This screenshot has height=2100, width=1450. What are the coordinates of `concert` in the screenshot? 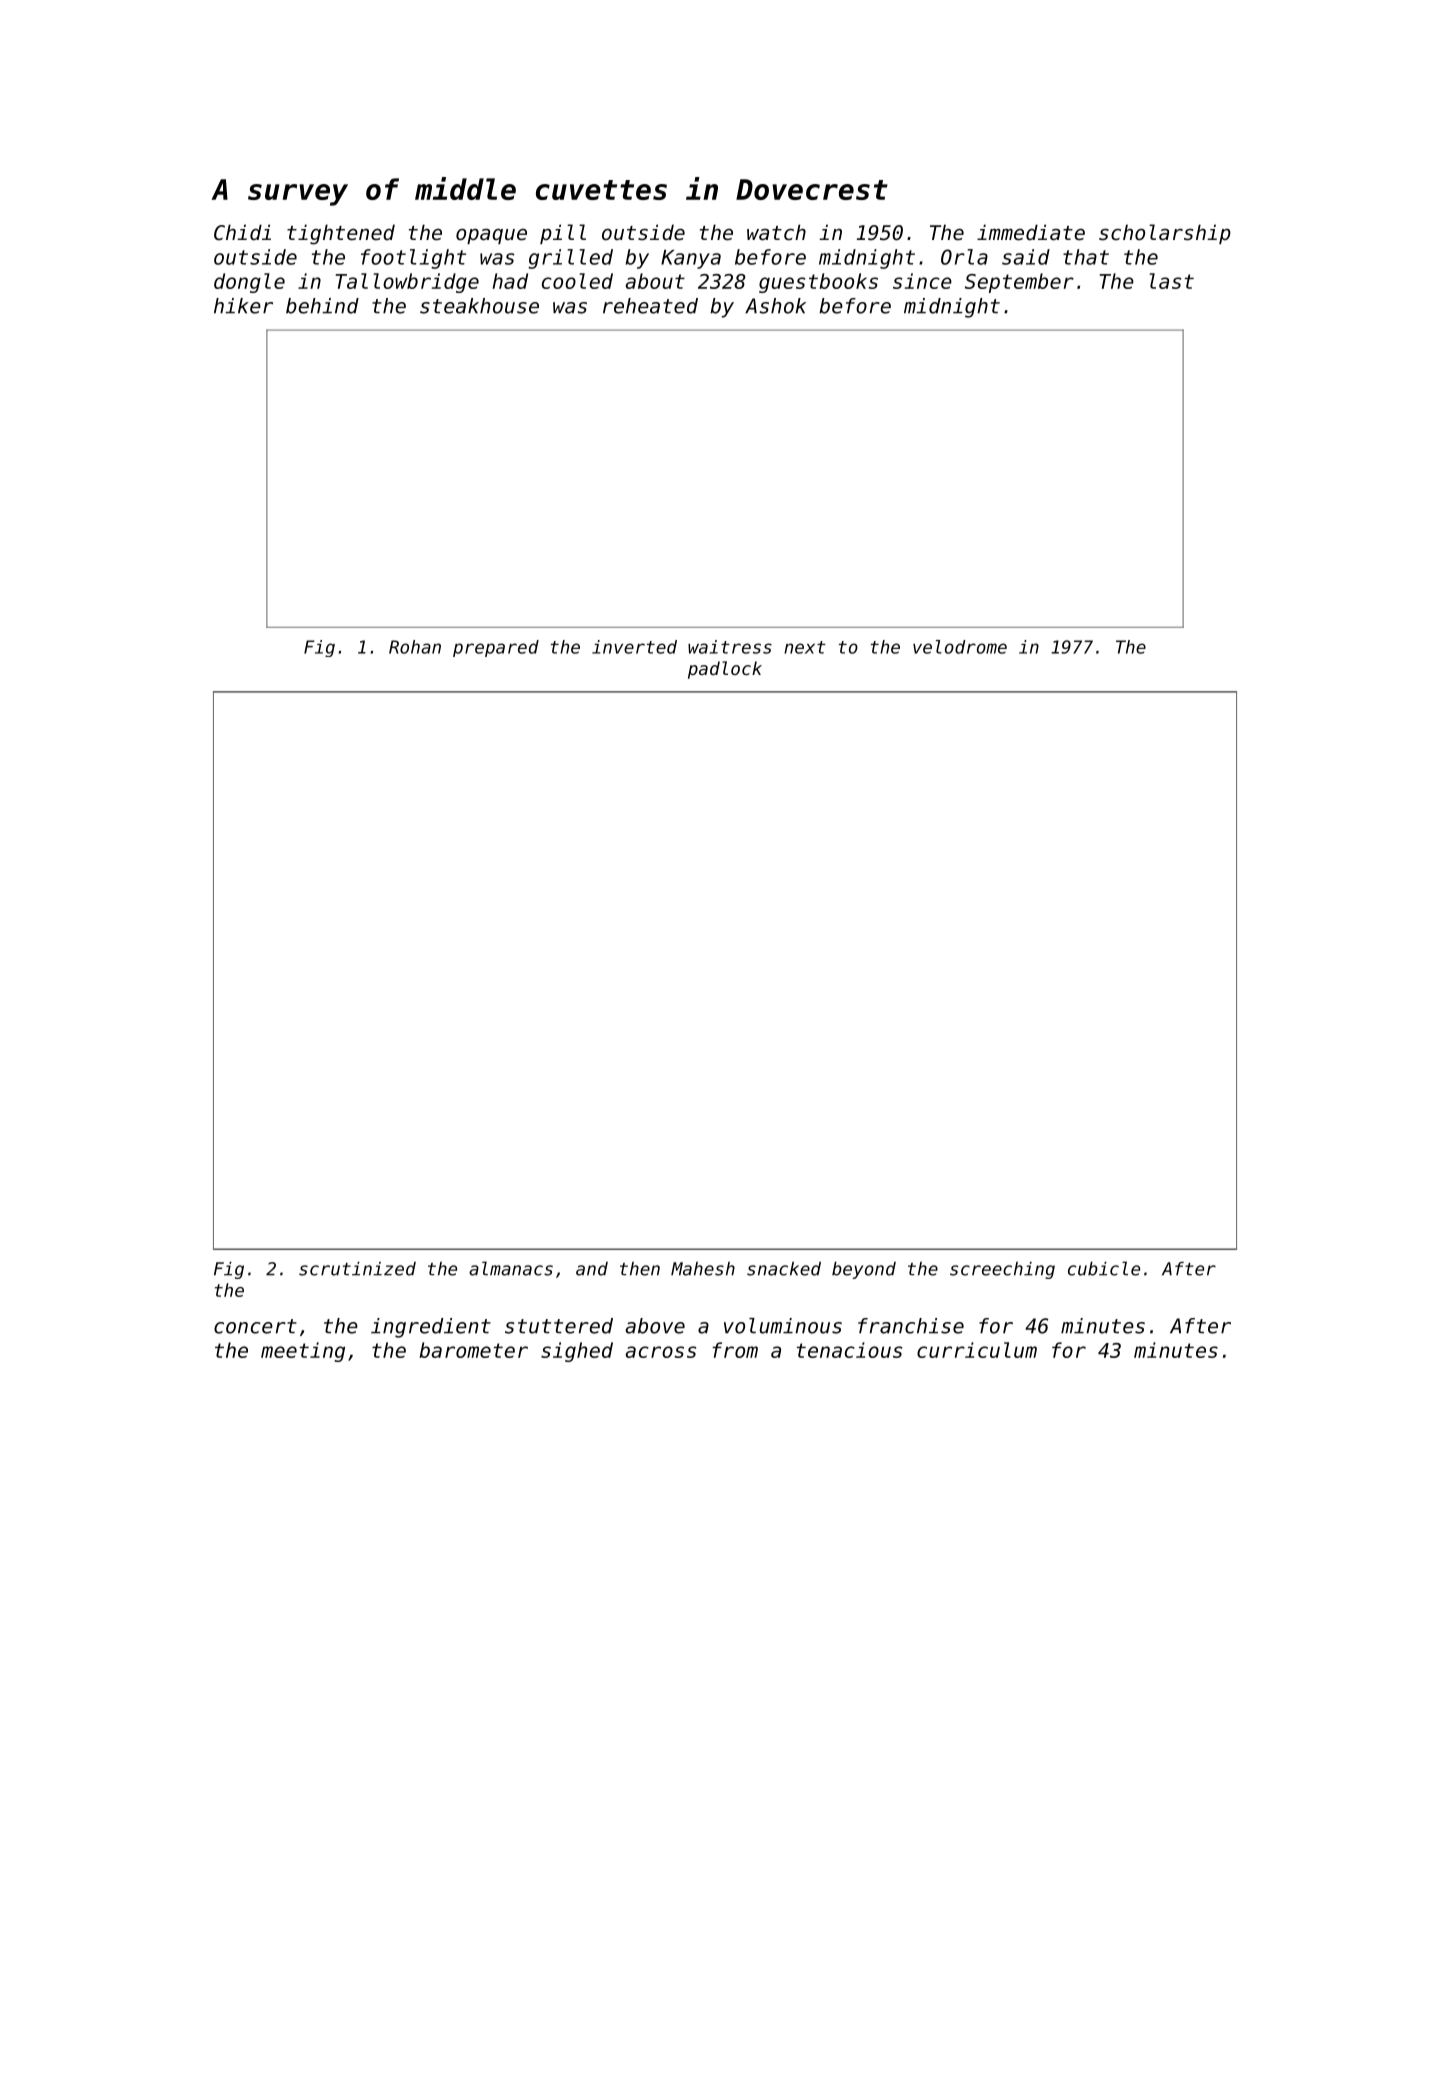 It's located at (255, 1326).
